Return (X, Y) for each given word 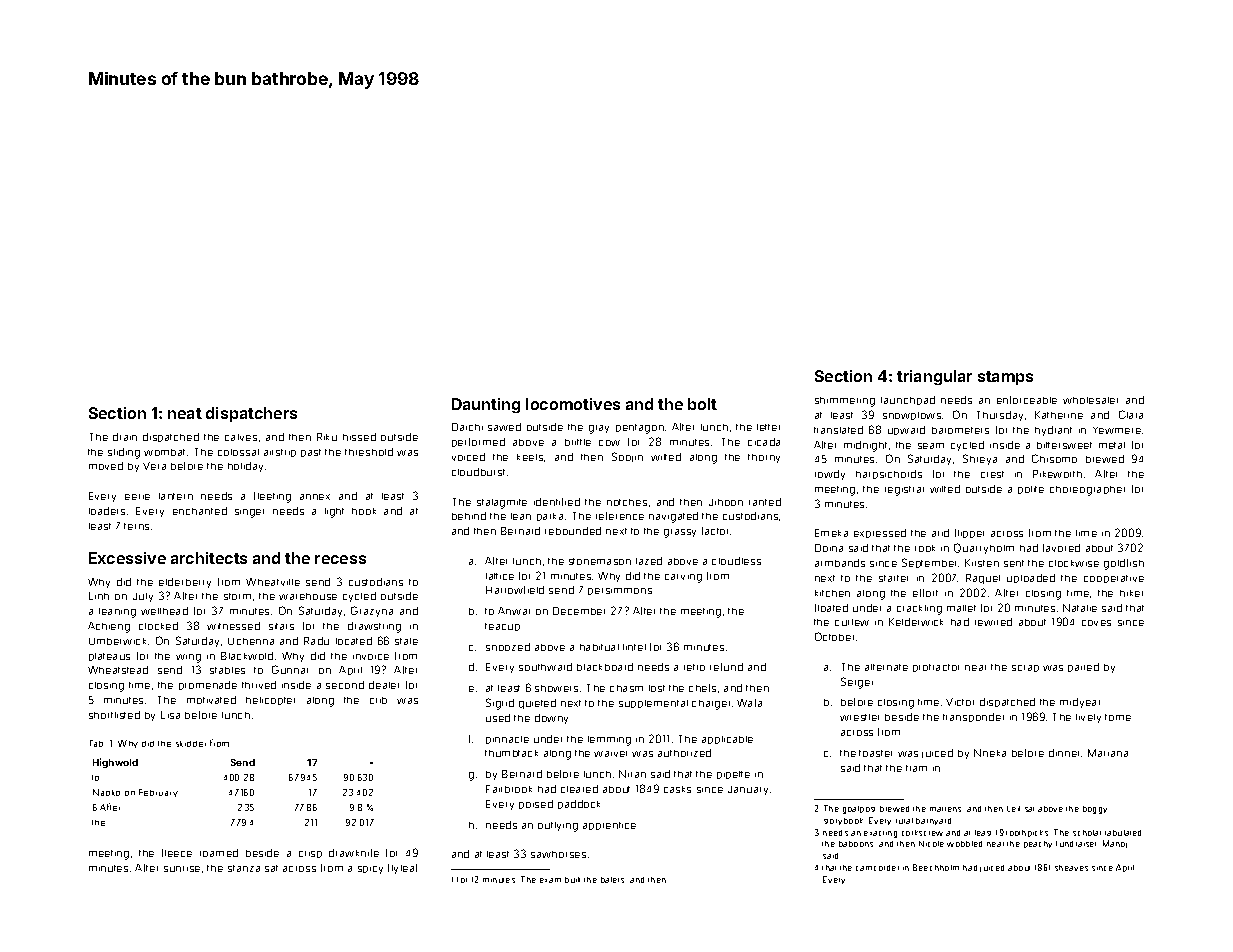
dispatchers (251, 414)
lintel (634, 647)
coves (1096, 623)
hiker (1131, 593)
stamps (1005, 378)
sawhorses (558, 854)
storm (237, 596)
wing (188, 658)
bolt (702, 404)
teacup (502, 627)
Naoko (106, 792)
